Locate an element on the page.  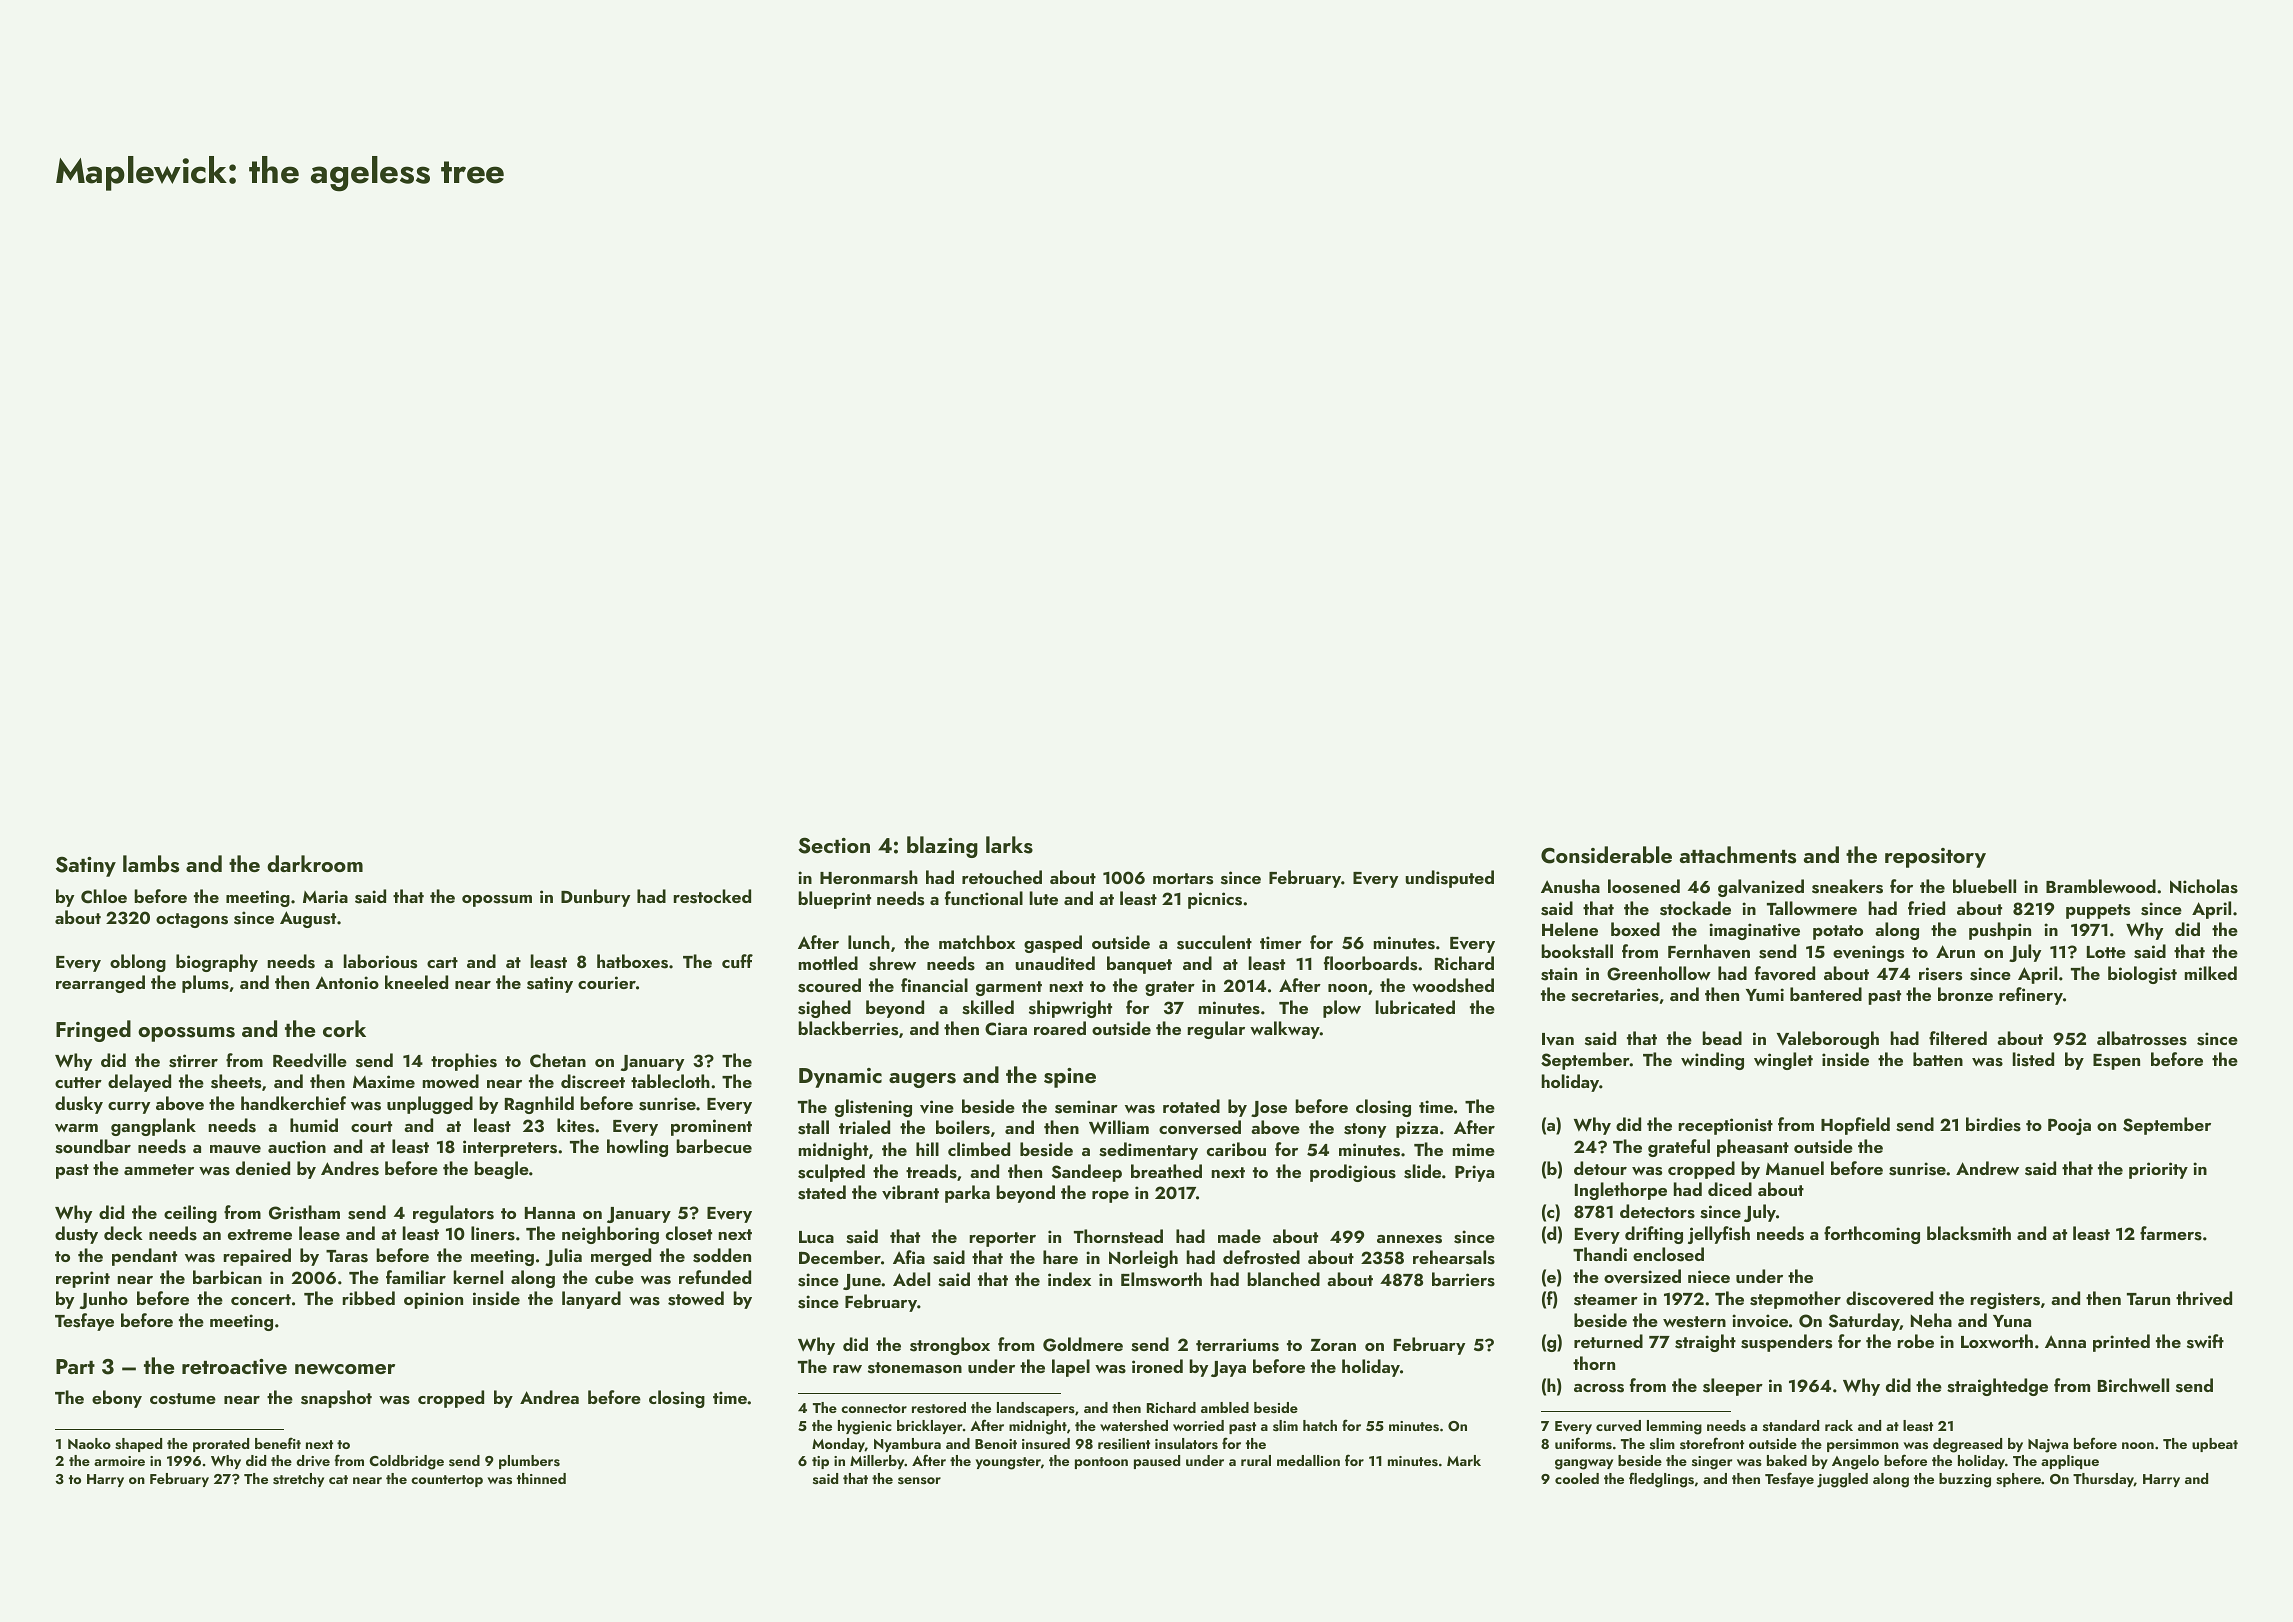
Section is located at coordinates (834, 845).
